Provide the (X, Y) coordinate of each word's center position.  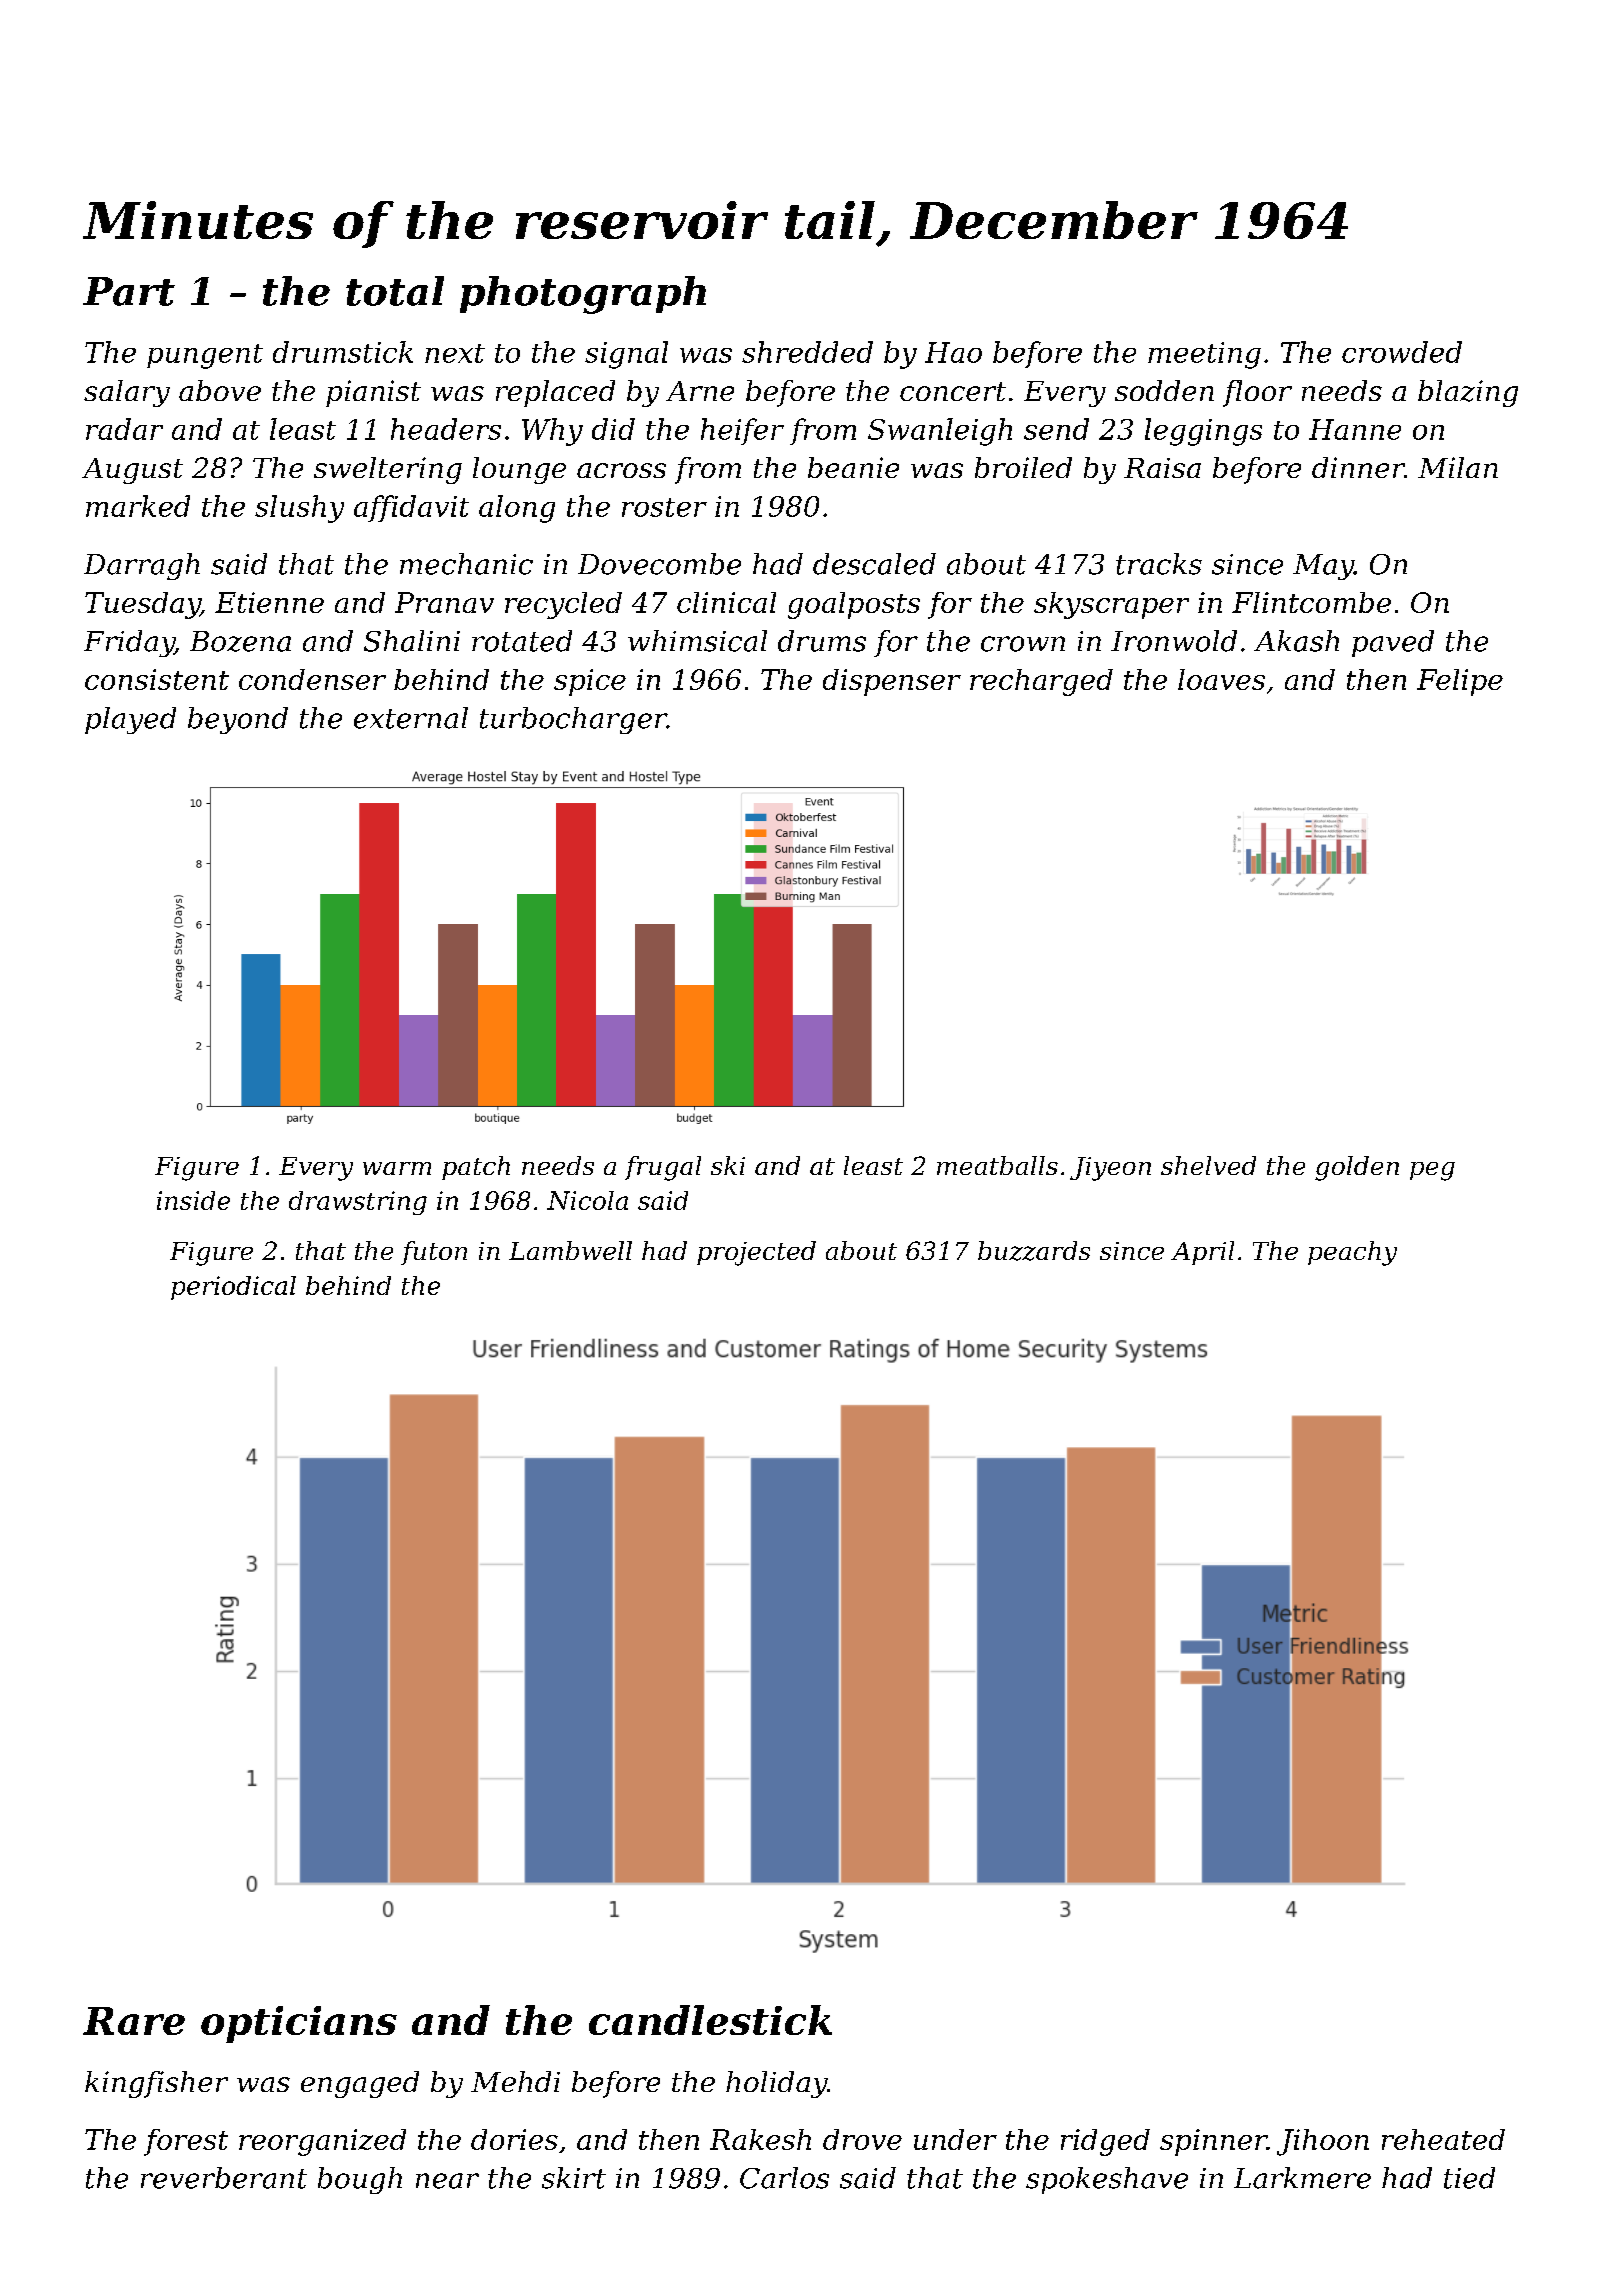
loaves (1221, 679)
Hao (953, 352)
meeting (1204, 355)
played (130, 720)
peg (1432, 1171)
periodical (233, 1288)
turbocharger (573, 720)
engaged (360, 2084)
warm (397, 1168)
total (395, 291)
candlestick (710, 2020)
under (955, 2139)
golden (1357, 1168)
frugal (663, 1168)
